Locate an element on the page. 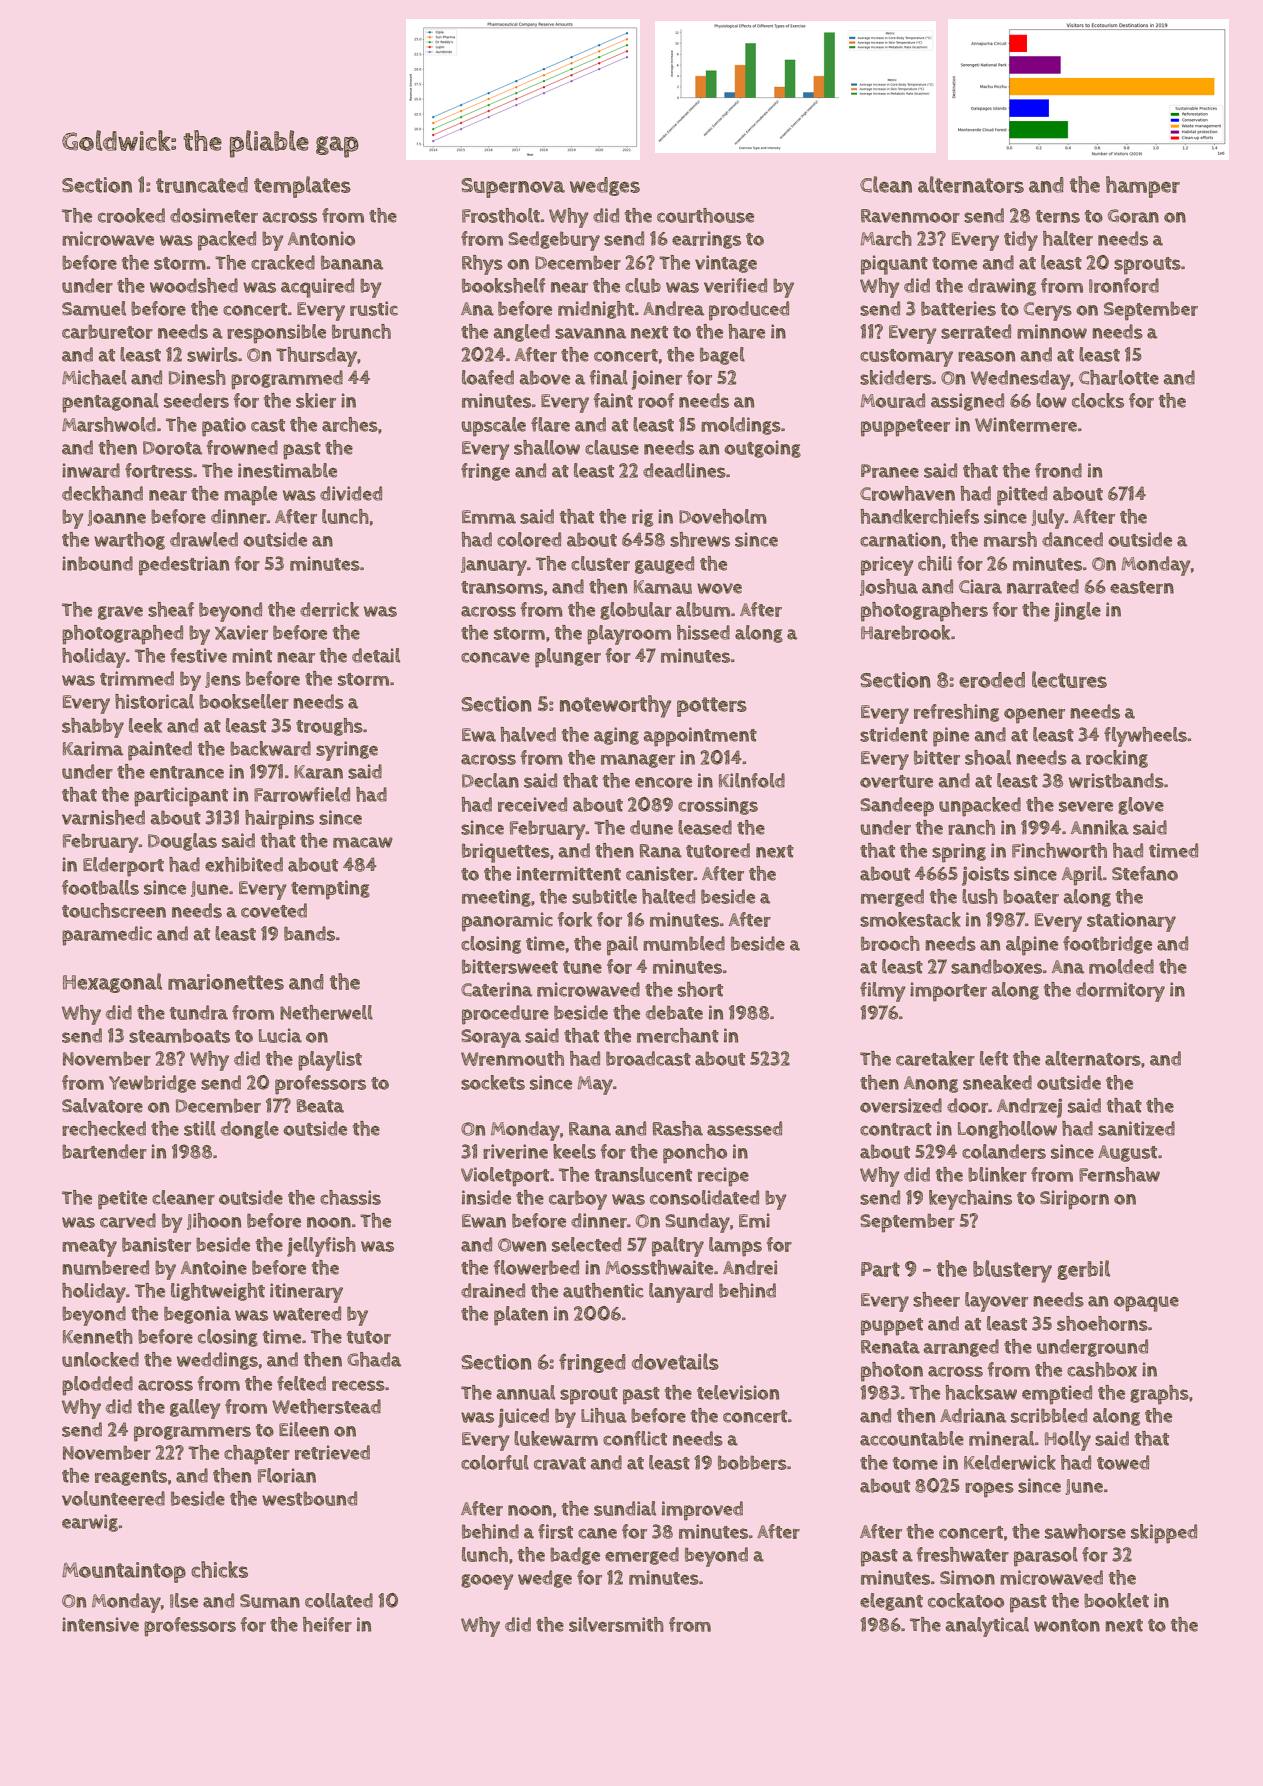 The height and width of the page is (1786, 1263). truncated is located at coordinates (202, 185).
